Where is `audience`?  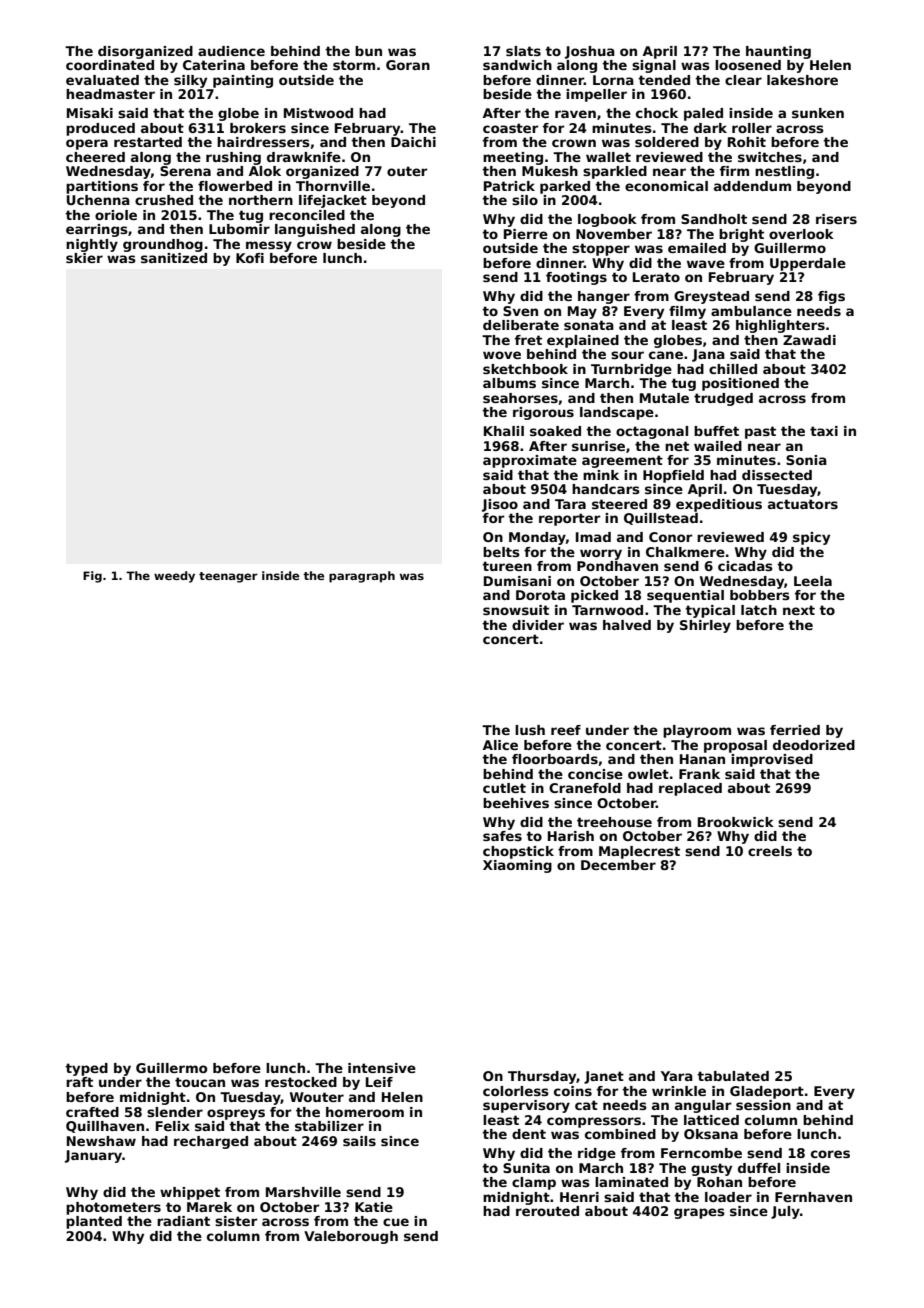
audience is located at coordinates (231, 51).
